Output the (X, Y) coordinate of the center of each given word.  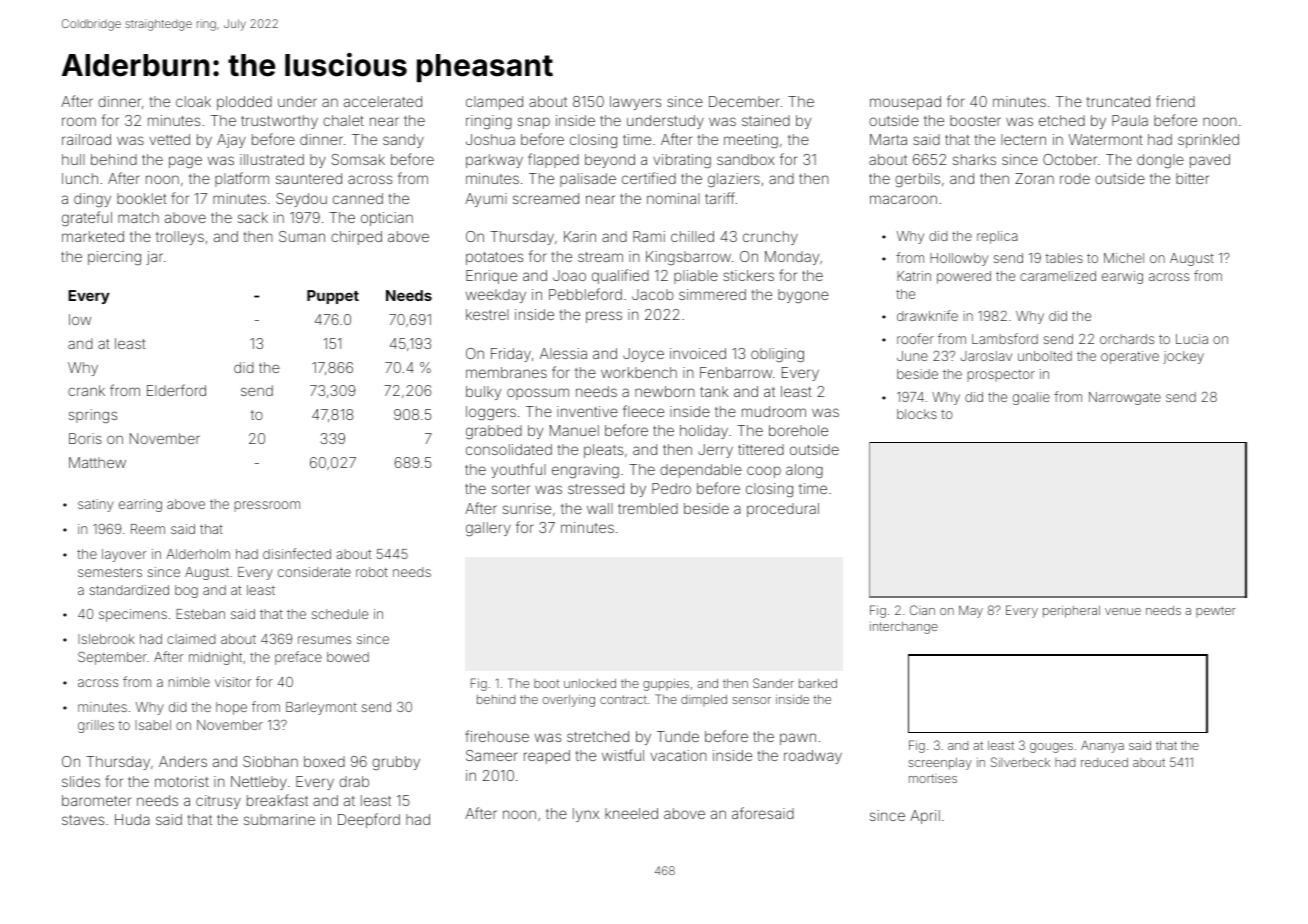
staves (83, 820)
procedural (783, 510)
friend (1175, 101)
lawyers (635, 103)
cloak (193, 101)
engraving (585, 471)
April (925, 817)
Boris (85, 438)
